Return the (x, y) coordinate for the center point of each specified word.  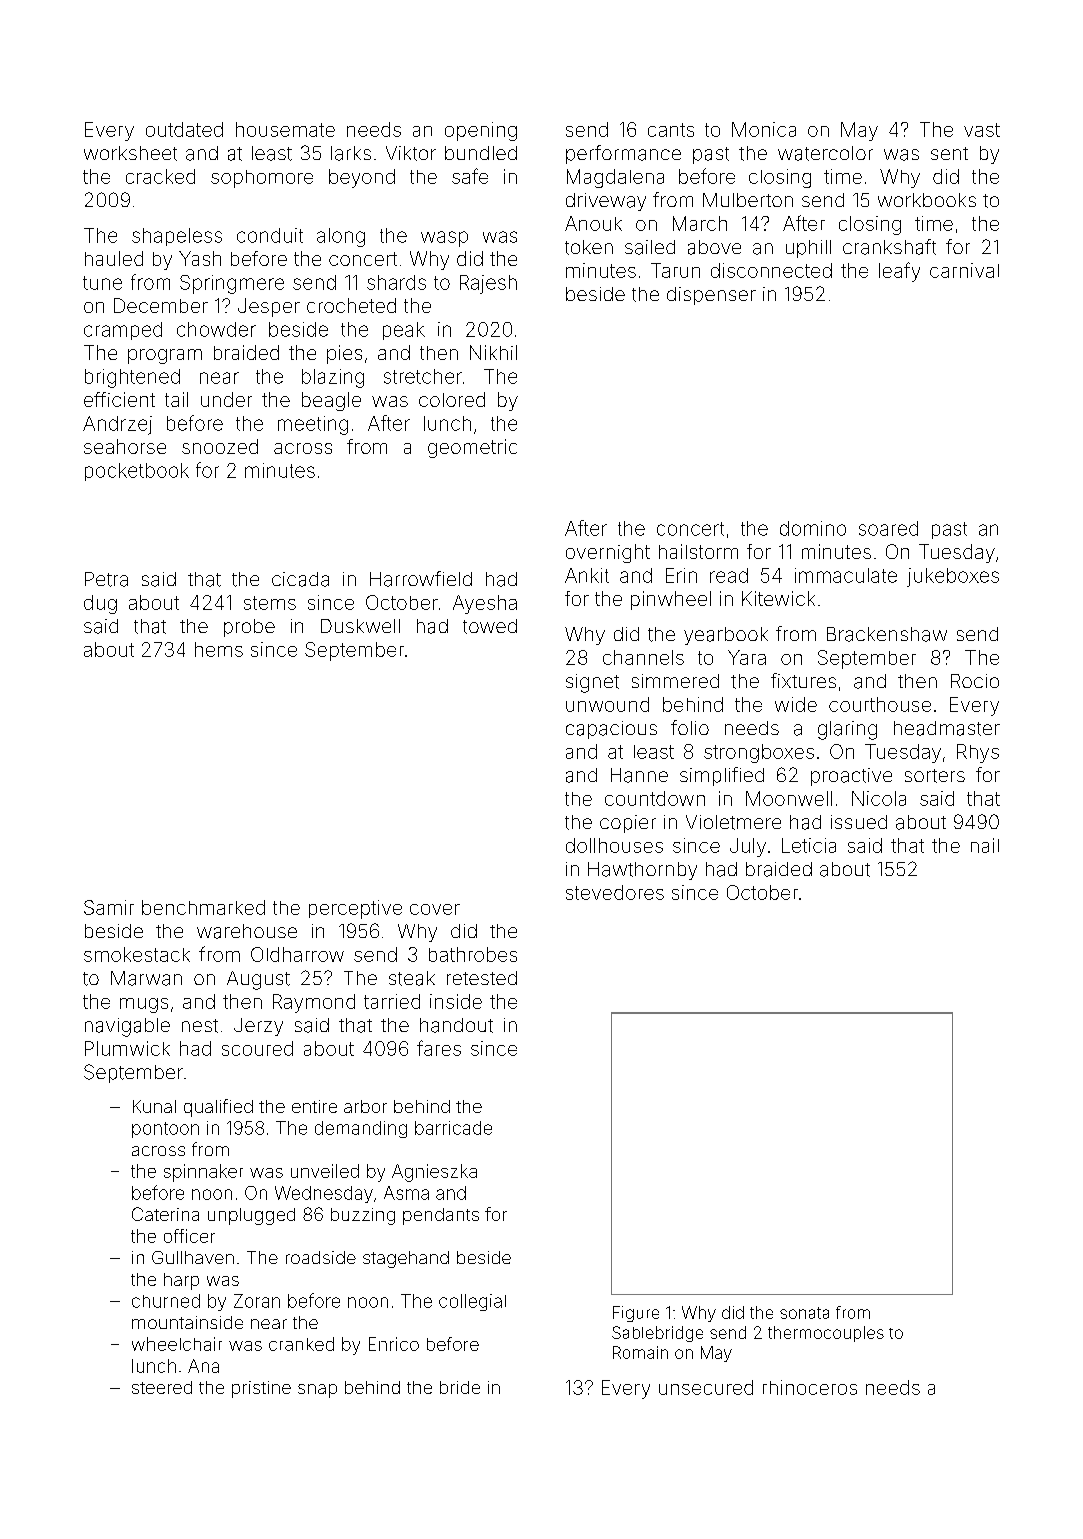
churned (166, 1301)
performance (623, 154)
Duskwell (360, 626)
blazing (333, 378)
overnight (608, 553)
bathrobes (473, 954)
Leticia (809, 845)
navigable (127, 1027)
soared (888, 528)
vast (982, 130)
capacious (611, 730)
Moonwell (789, 798)
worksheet (130, 153)
